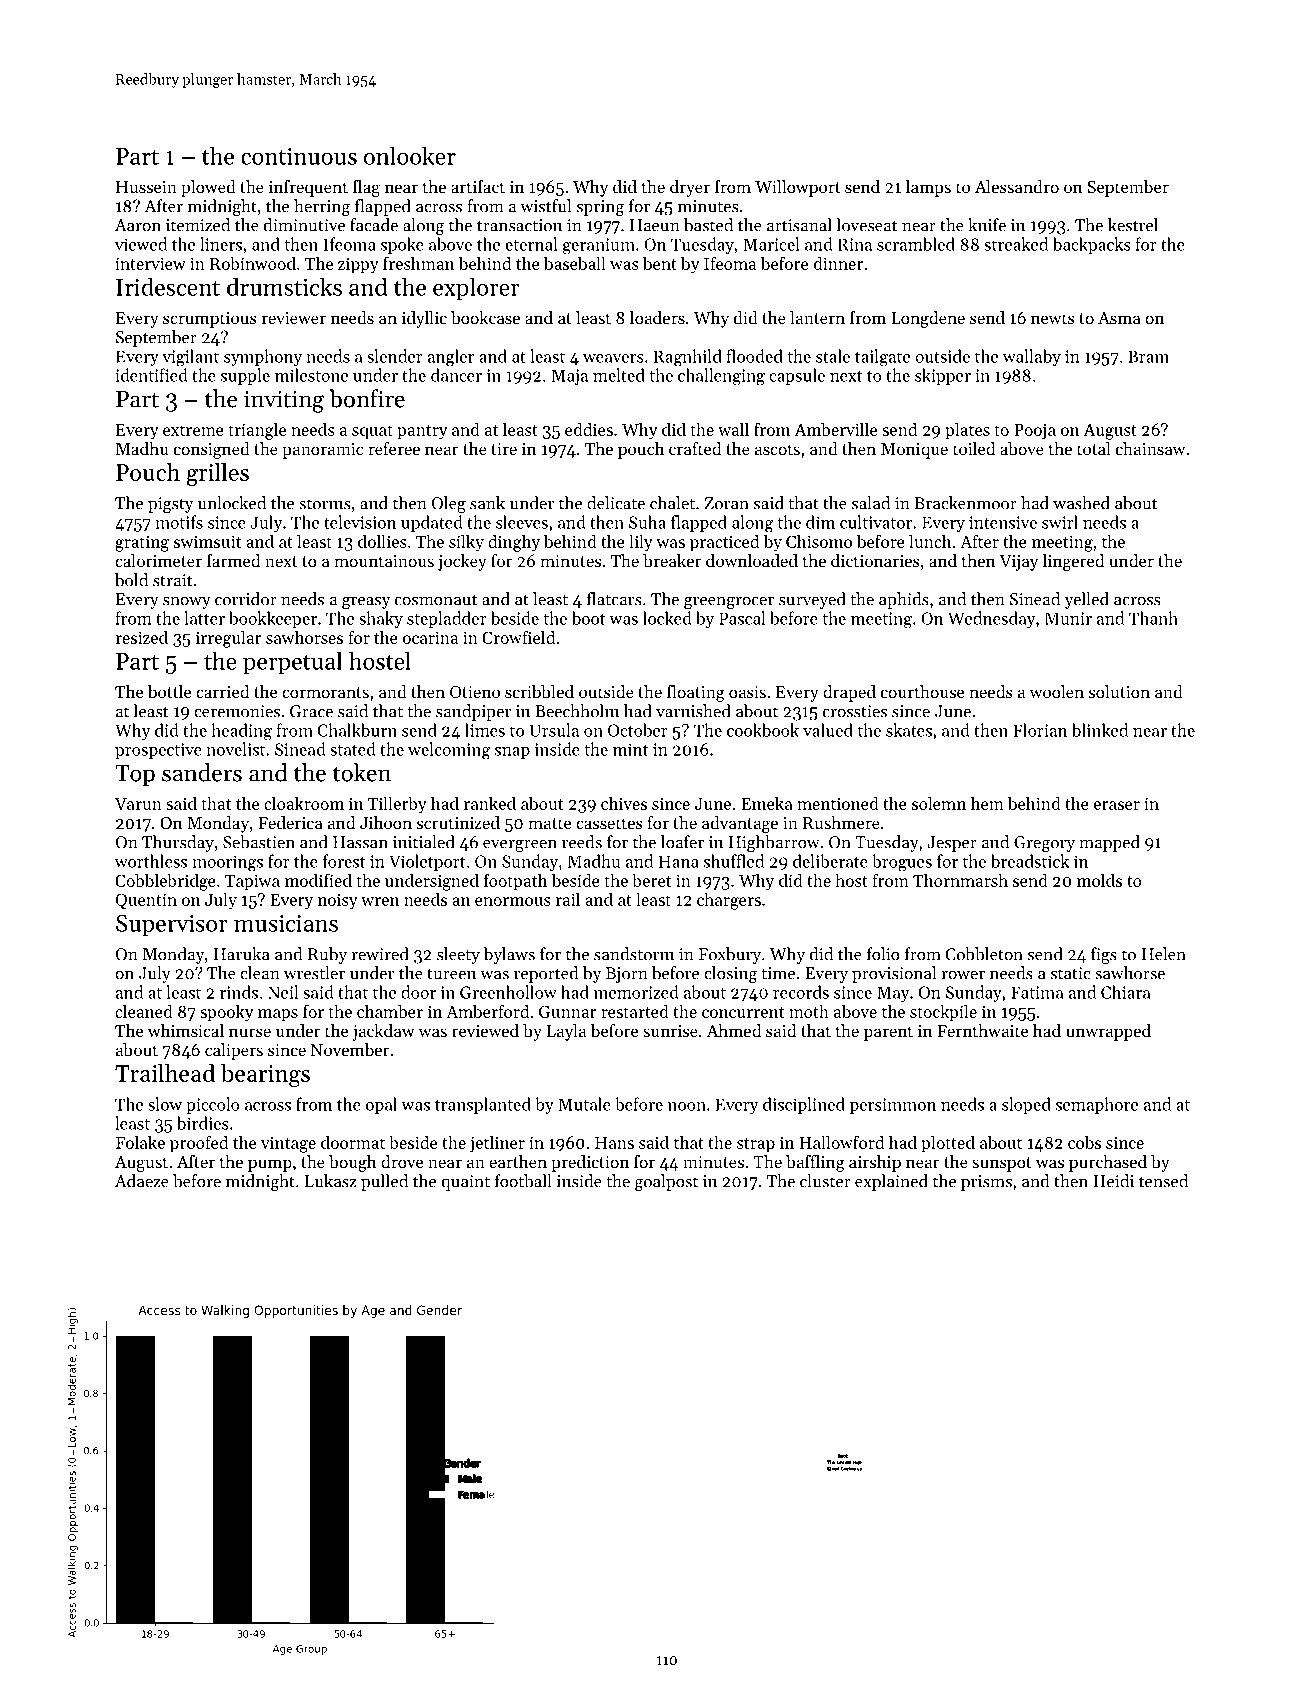 This screenshot has height=1697, width=1312. Describe the element at coordinates (1017, 186) in the screenshot. I see `Alessandro` at that location.
